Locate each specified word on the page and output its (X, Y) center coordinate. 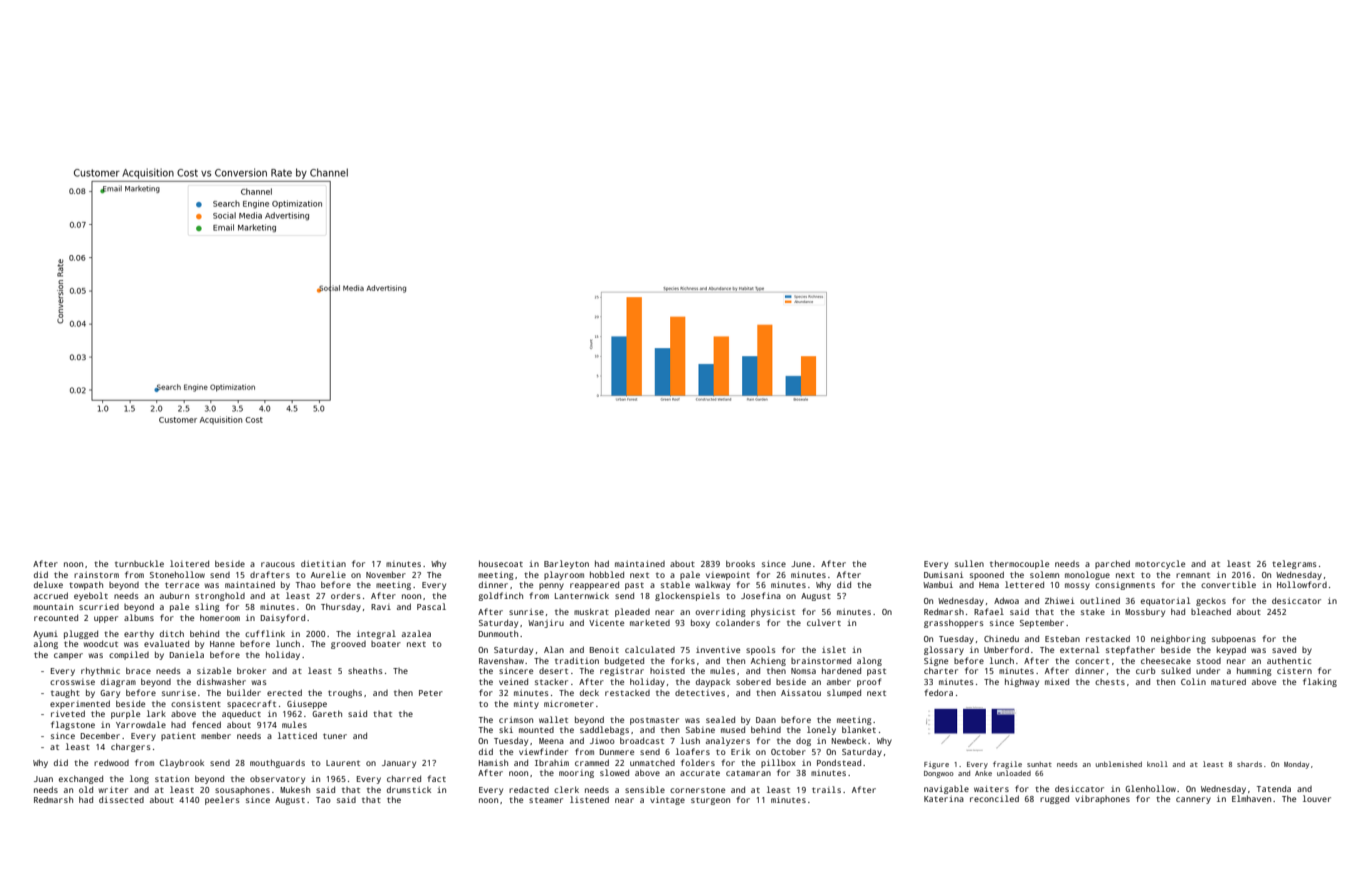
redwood (111, 762)
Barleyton (566, 564)
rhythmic (100, 671)
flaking (1320, 682)
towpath (86, 585)
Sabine (700, 729)
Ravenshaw (501, 660)
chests (1110, 682)
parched (1112, 564)
